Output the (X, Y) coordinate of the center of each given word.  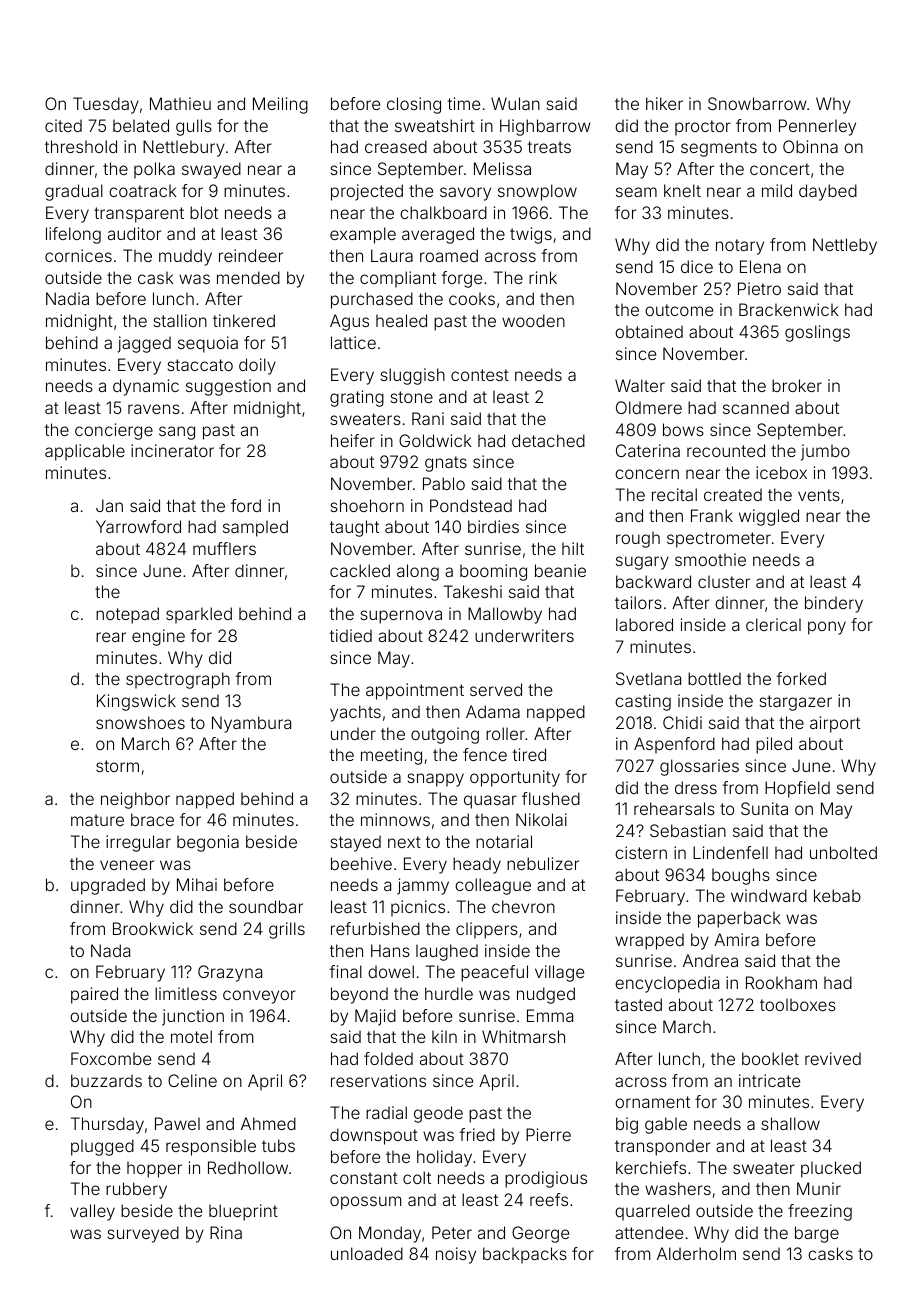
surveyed (143, 1234)
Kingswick (136, 702)
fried (477, 1134)
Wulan (515, 103)
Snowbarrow (757, 103)
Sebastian (688, 830)
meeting (391, 756)
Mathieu (180, 103)
